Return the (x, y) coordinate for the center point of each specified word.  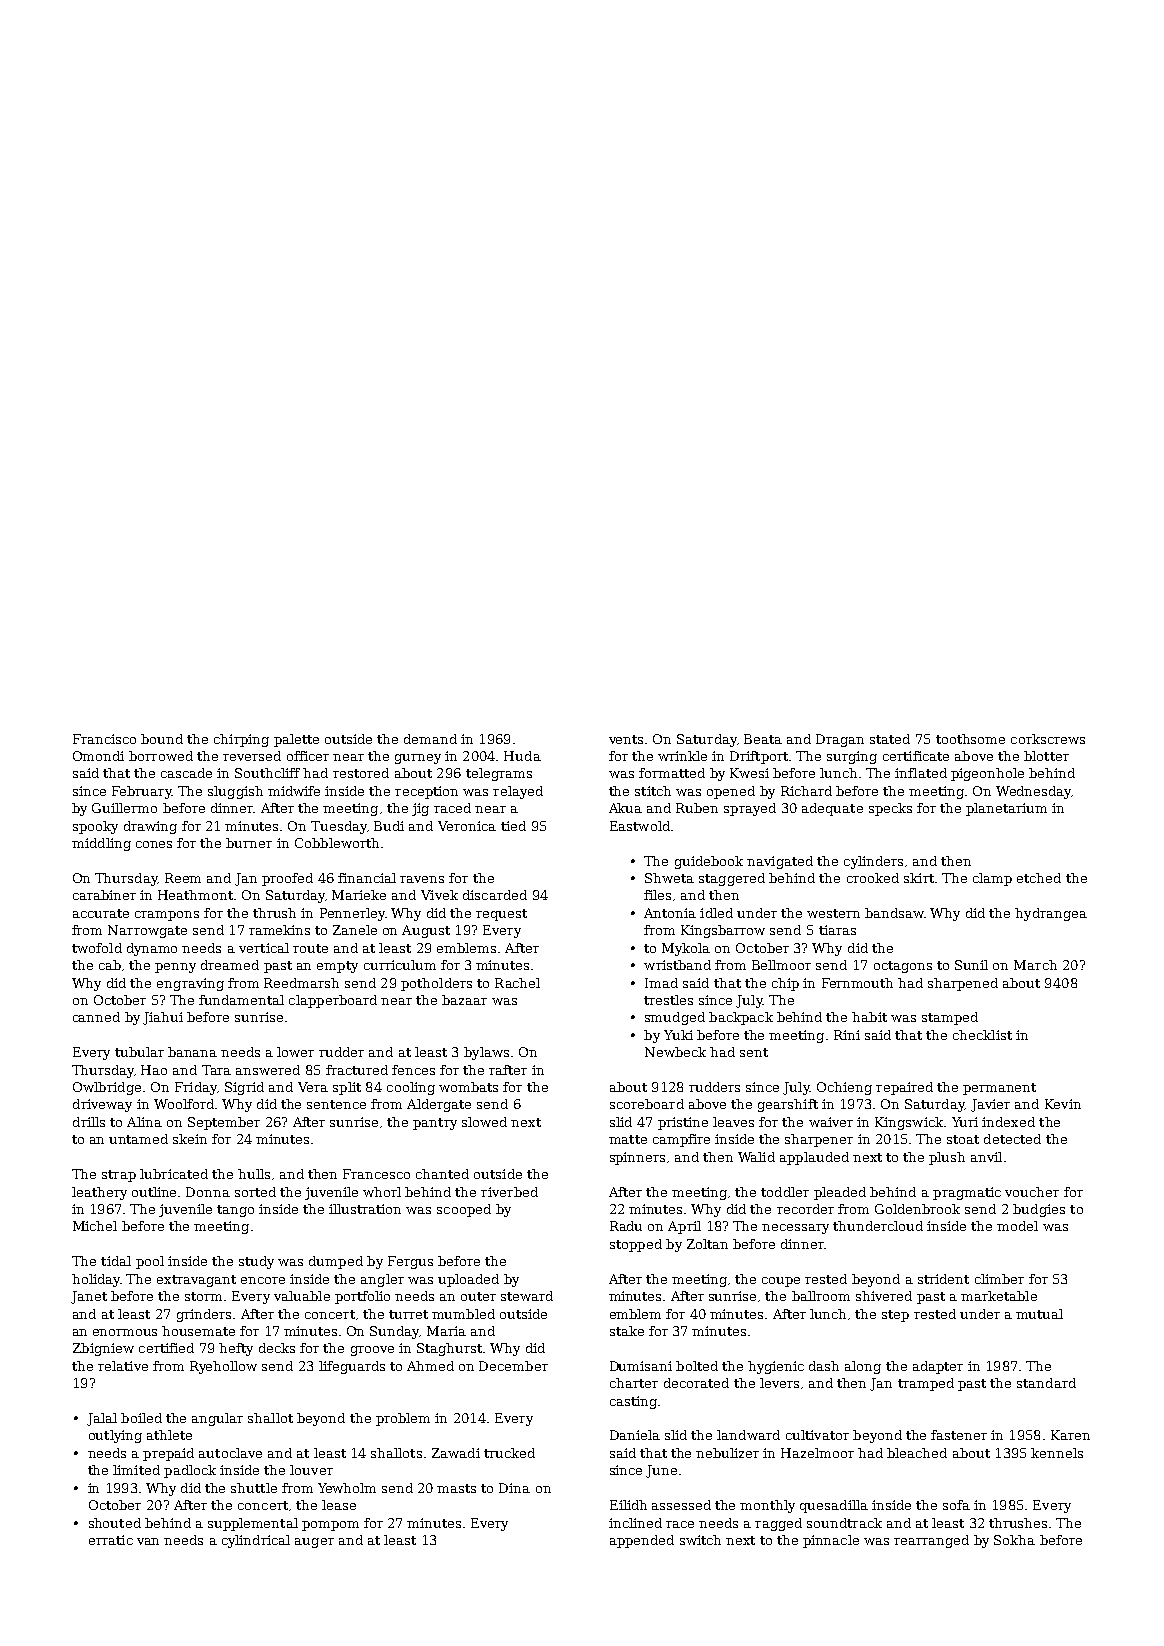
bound (162, 739)
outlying (115, 1436)
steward (527, 1296)
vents (626, 739)
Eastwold (640, 826)
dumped (336, 1262)
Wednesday (1033, 792)
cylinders (873, 862)
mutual (1039, 1314)
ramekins (279, 930)
